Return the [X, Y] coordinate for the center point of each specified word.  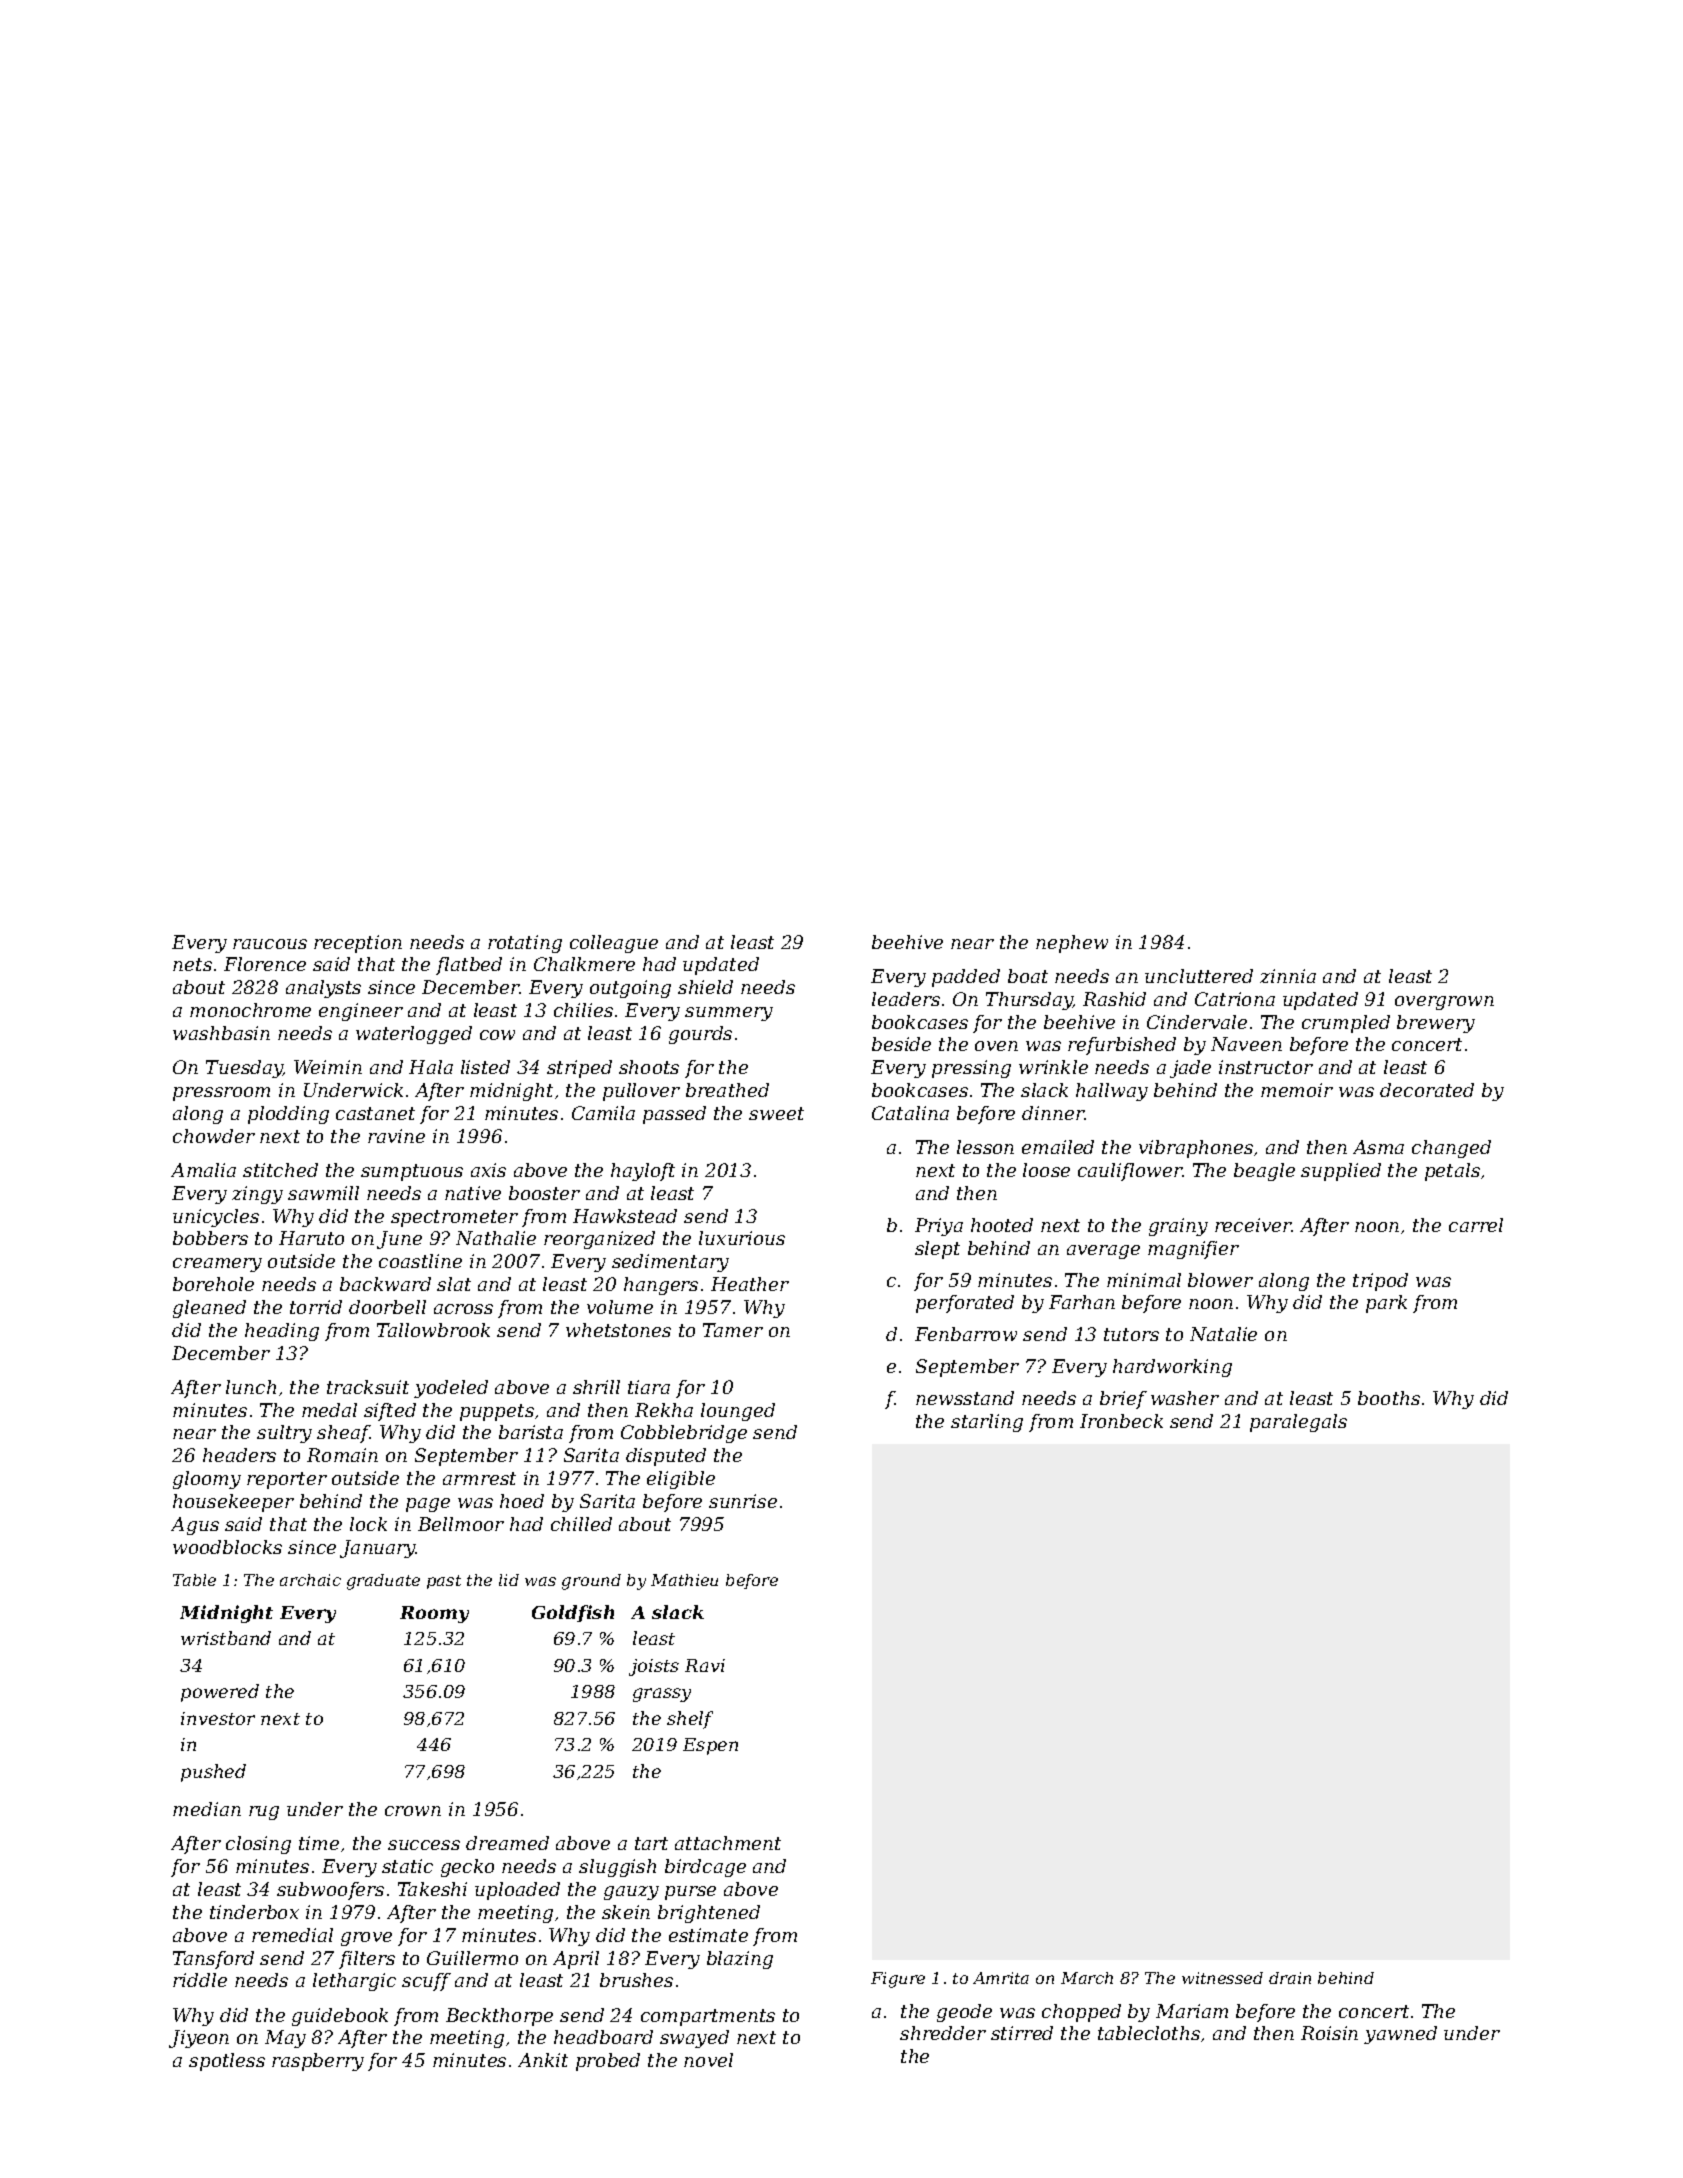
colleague [614, 944]
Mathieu [684, 1580]
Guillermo [472, 1958]
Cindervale [1197, 1022]
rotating [525, 944]
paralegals [1298, 1423]
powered [220, 1693]
